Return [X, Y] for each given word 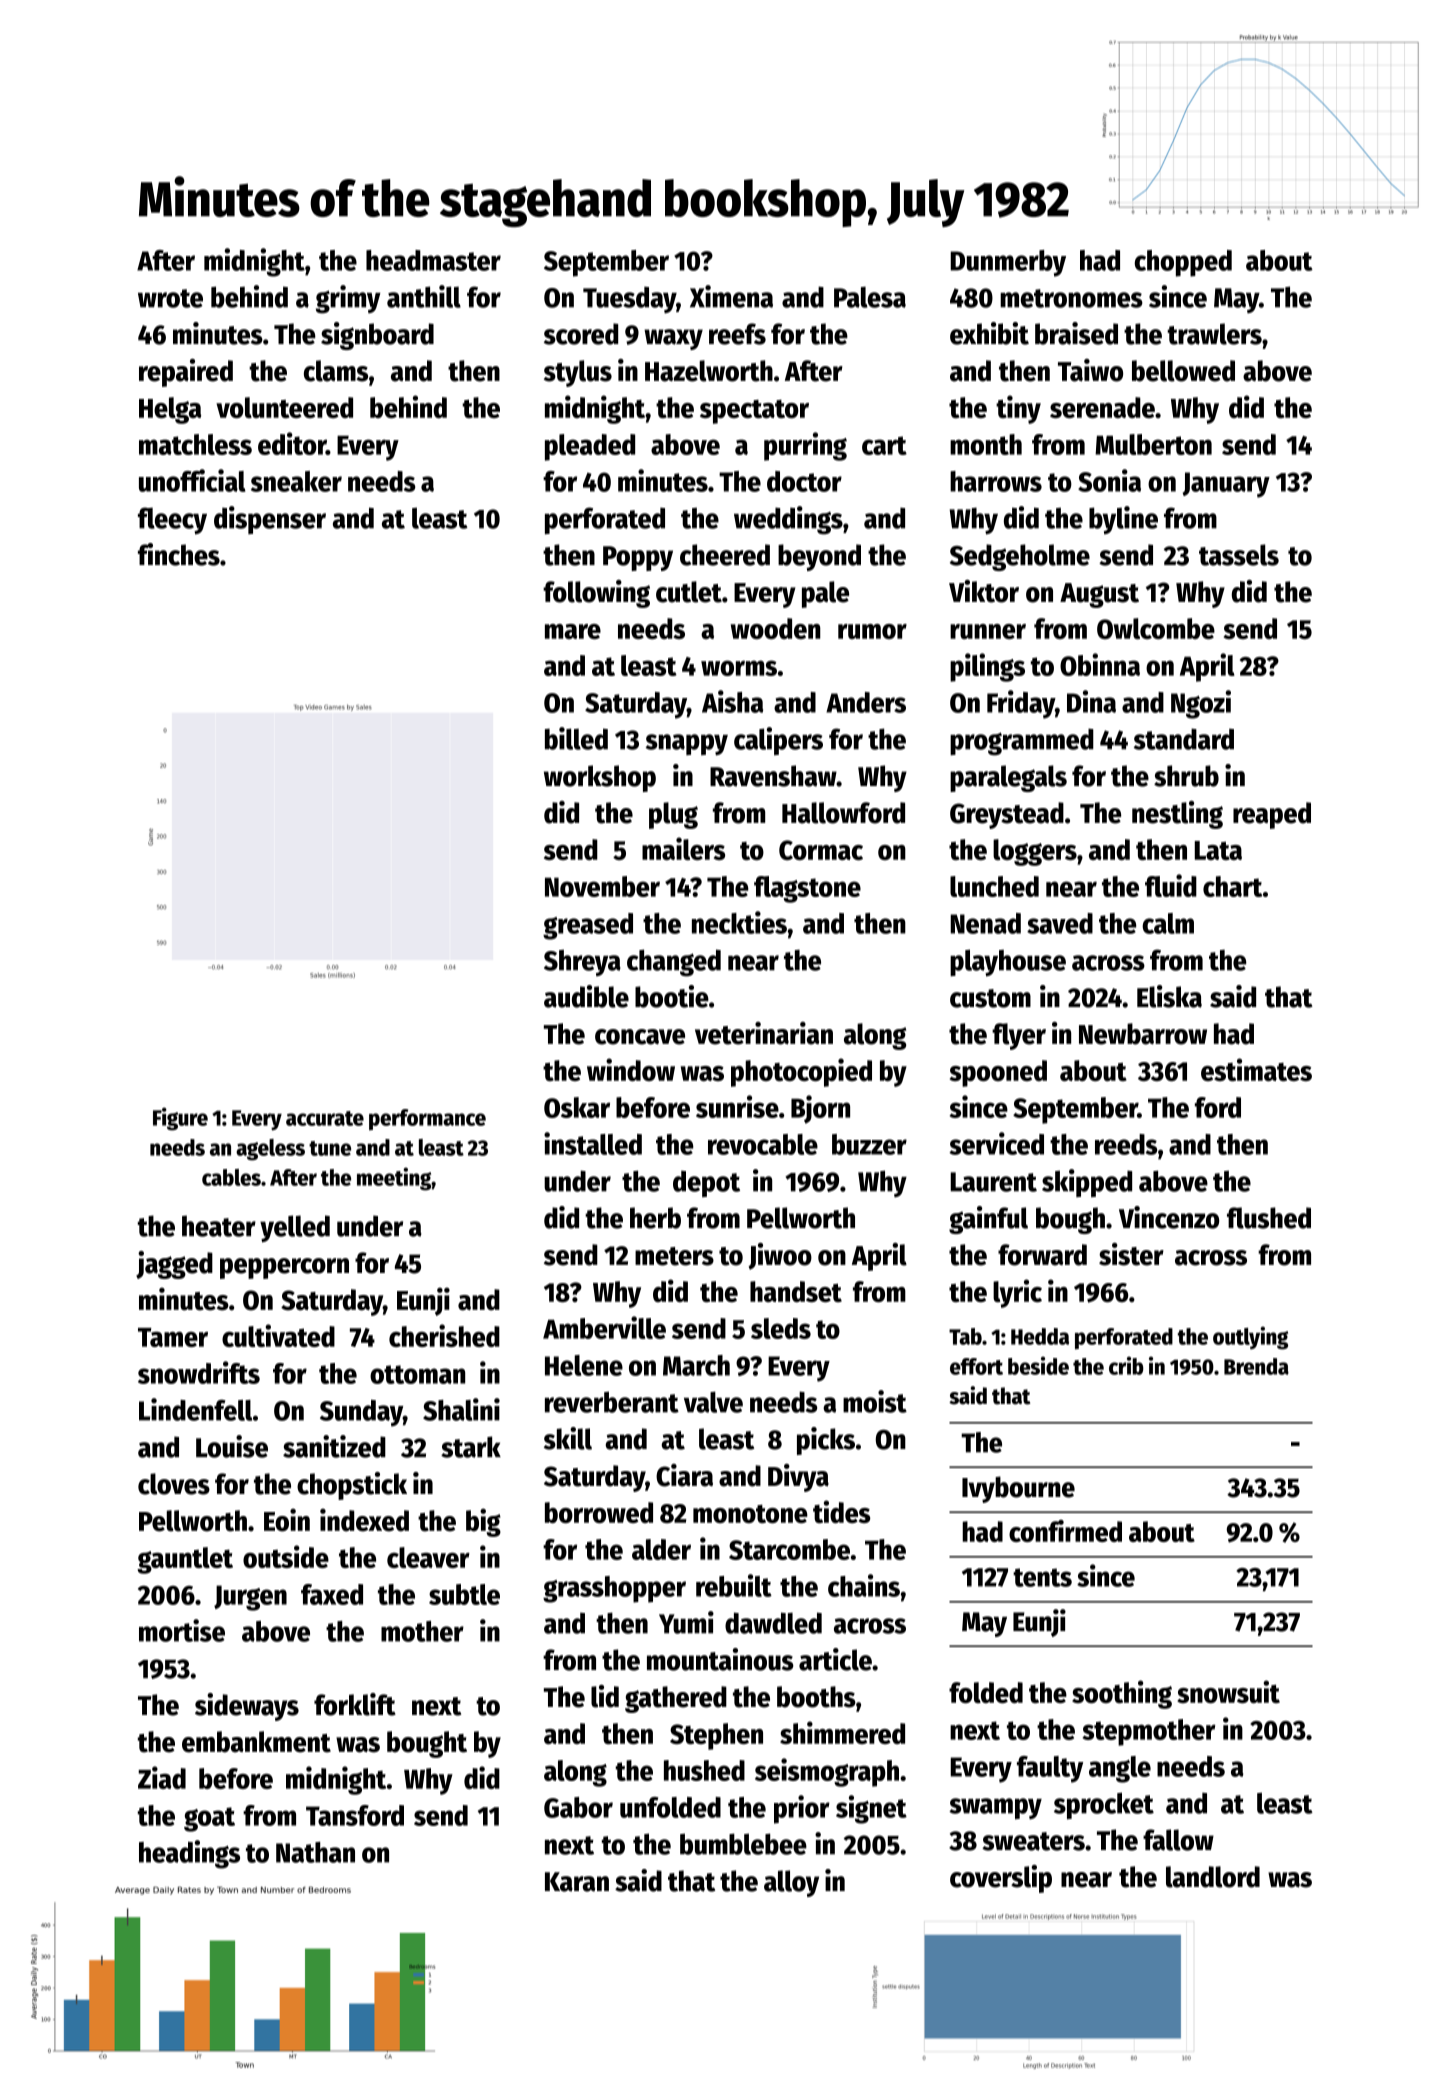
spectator [754, 412]
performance [427, 1120]
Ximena [731, 296]
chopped [1183, 263]
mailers [683, 848]
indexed [364, 1520]
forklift [355, 1704]
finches [179, 554]
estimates [1256, 1069]
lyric [1017, 1293]
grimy [348, 299]
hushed [704, 1770]
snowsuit [1228, 1691]
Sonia [1109, 480]
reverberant [612, 1402]
